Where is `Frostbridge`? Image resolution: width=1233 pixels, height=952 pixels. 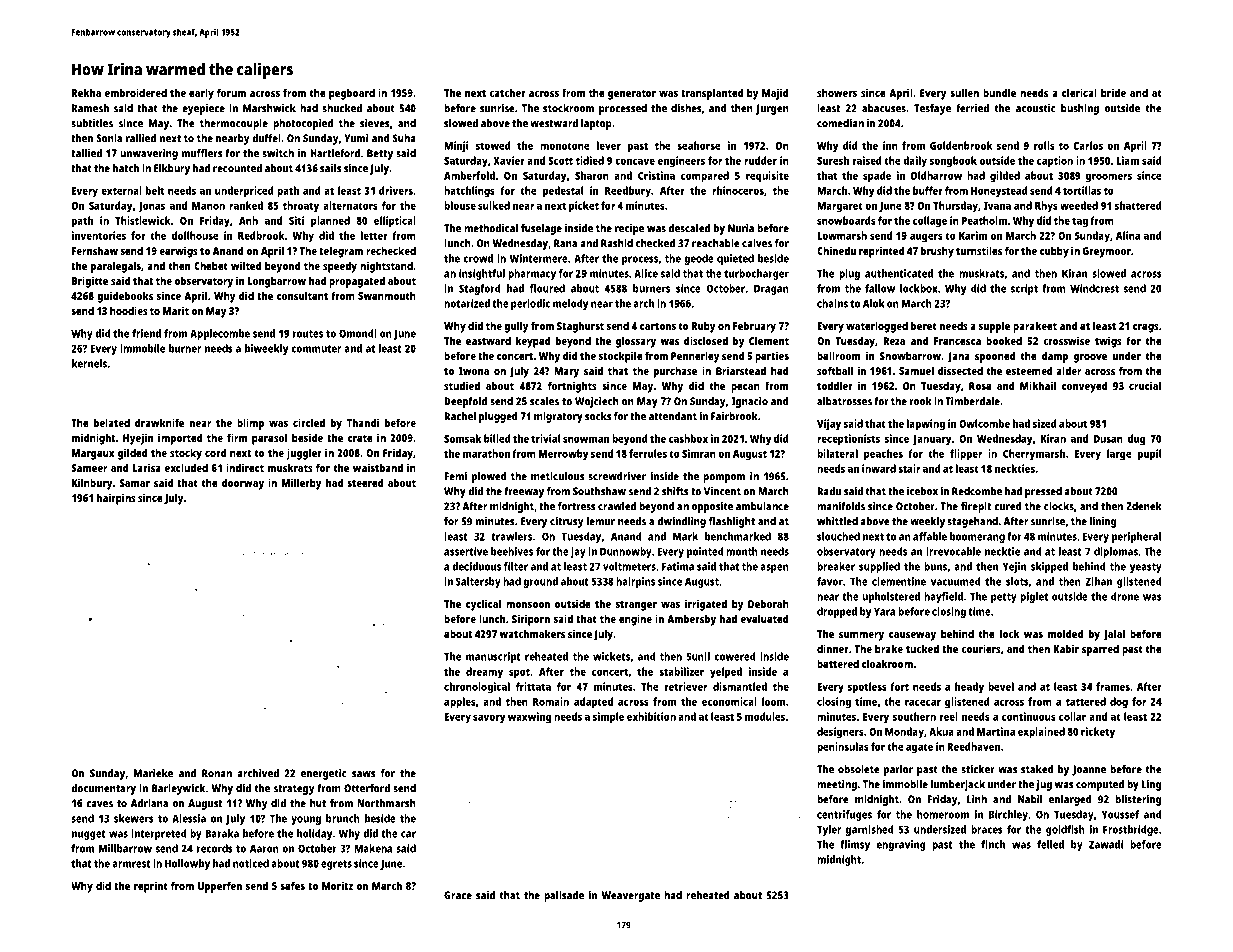 Frostbridge is located at coordinates (1131, 830).
